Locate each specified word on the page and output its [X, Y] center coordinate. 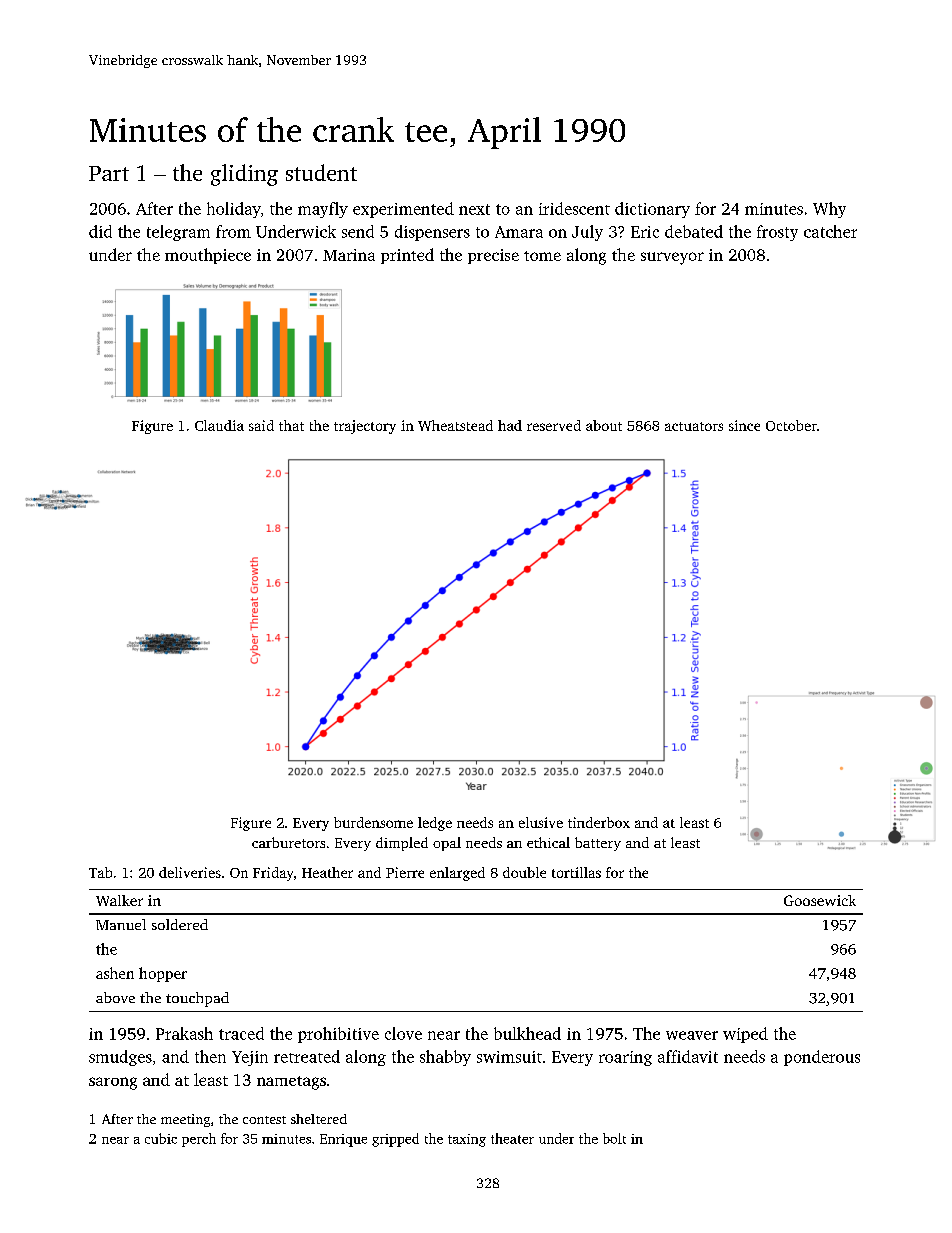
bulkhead [527, 1033]
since [744, 425]
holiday [234, 210]
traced [241, 1033]
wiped [745, 1035]
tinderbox [599, 822]
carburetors [288, 842]
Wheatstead [455, 425]
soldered [180, 924]
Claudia [219, 425]
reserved [554, 425]
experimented [403, 210]
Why [829, 210]
